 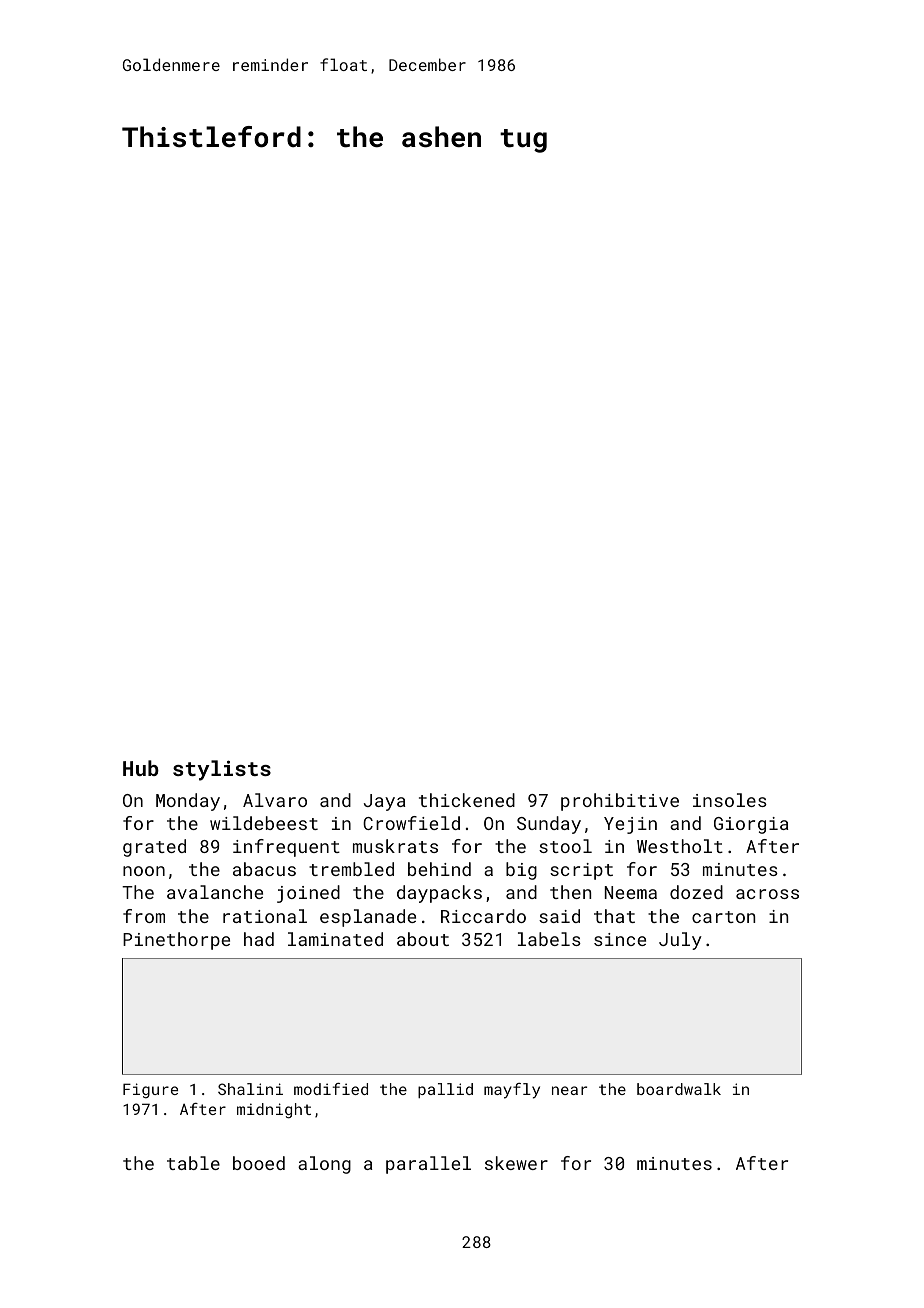 What do you see at coordinates (384, 802) in the screenshot?
I see `Jaya` at bounding box center [384, 802].
